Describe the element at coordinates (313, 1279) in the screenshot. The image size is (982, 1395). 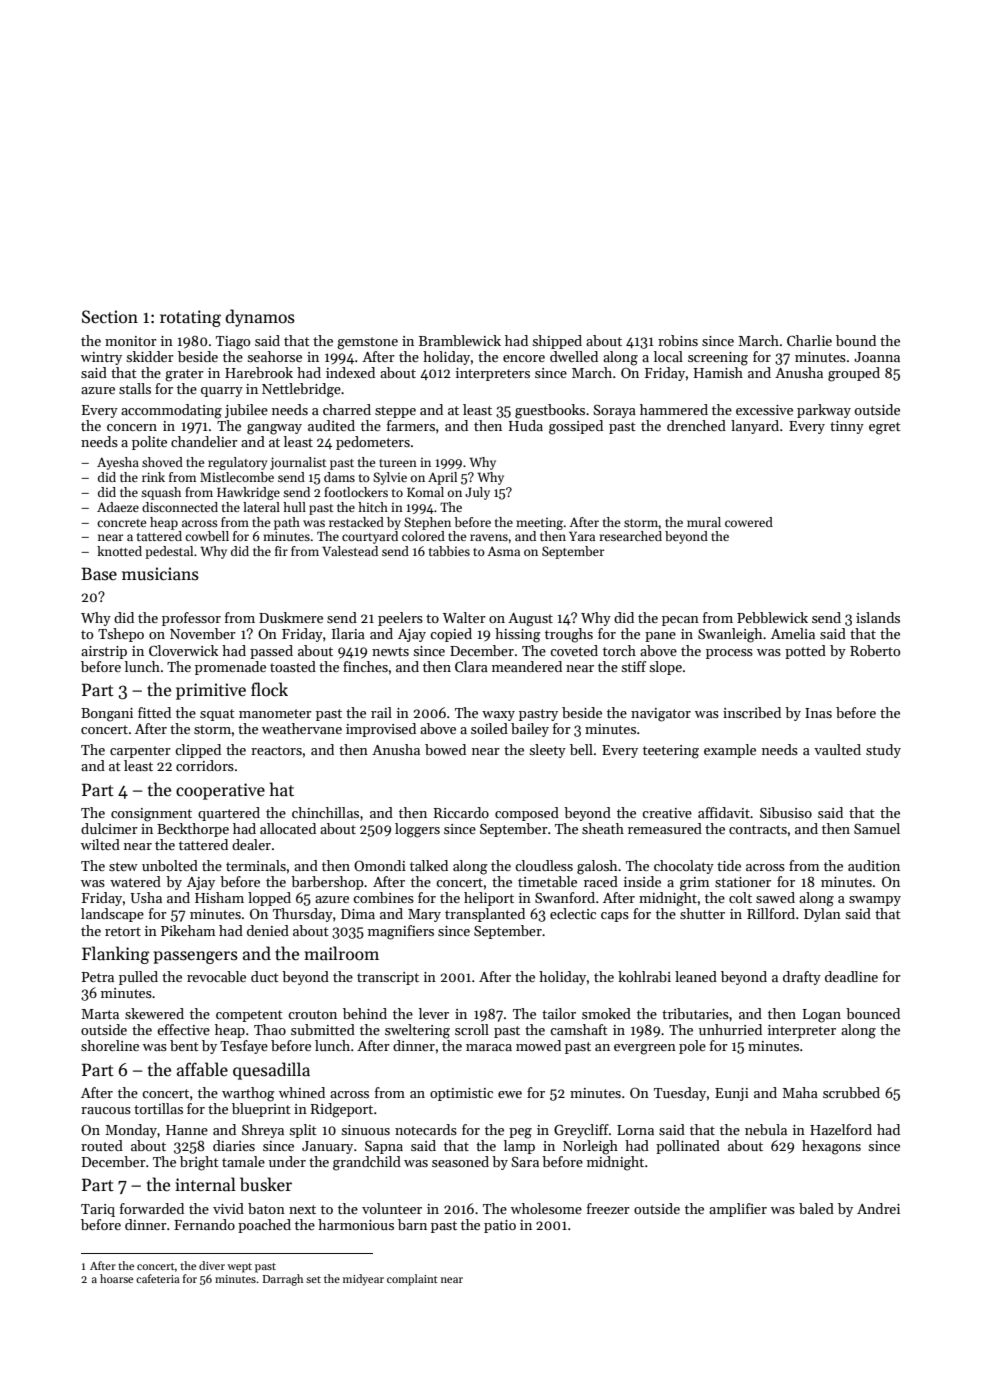
I see `set` at that location.
